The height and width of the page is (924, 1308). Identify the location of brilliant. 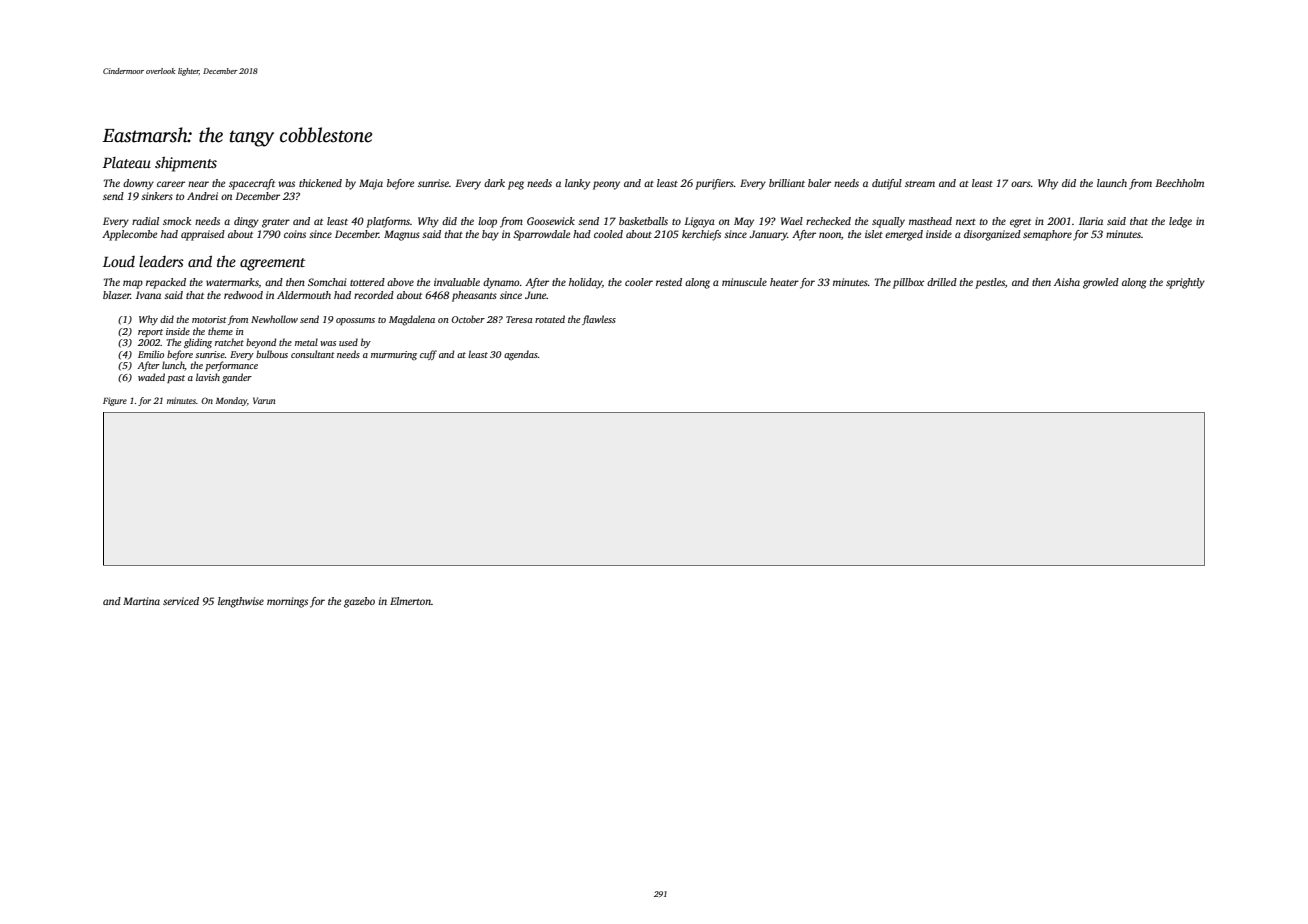
(787, 183).
